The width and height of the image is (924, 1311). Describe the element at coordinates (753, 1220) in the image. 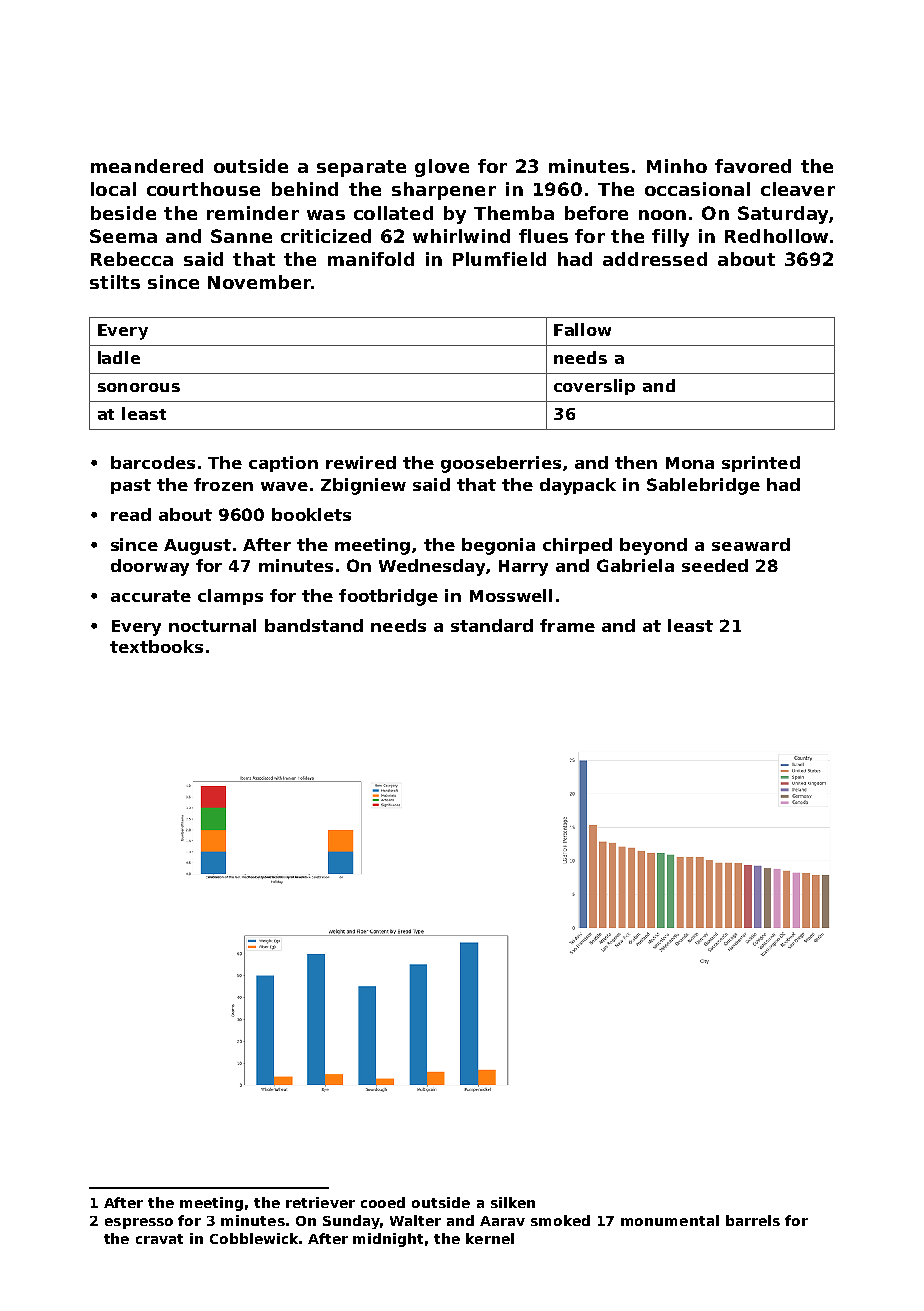

I see `barrels` at that location.
